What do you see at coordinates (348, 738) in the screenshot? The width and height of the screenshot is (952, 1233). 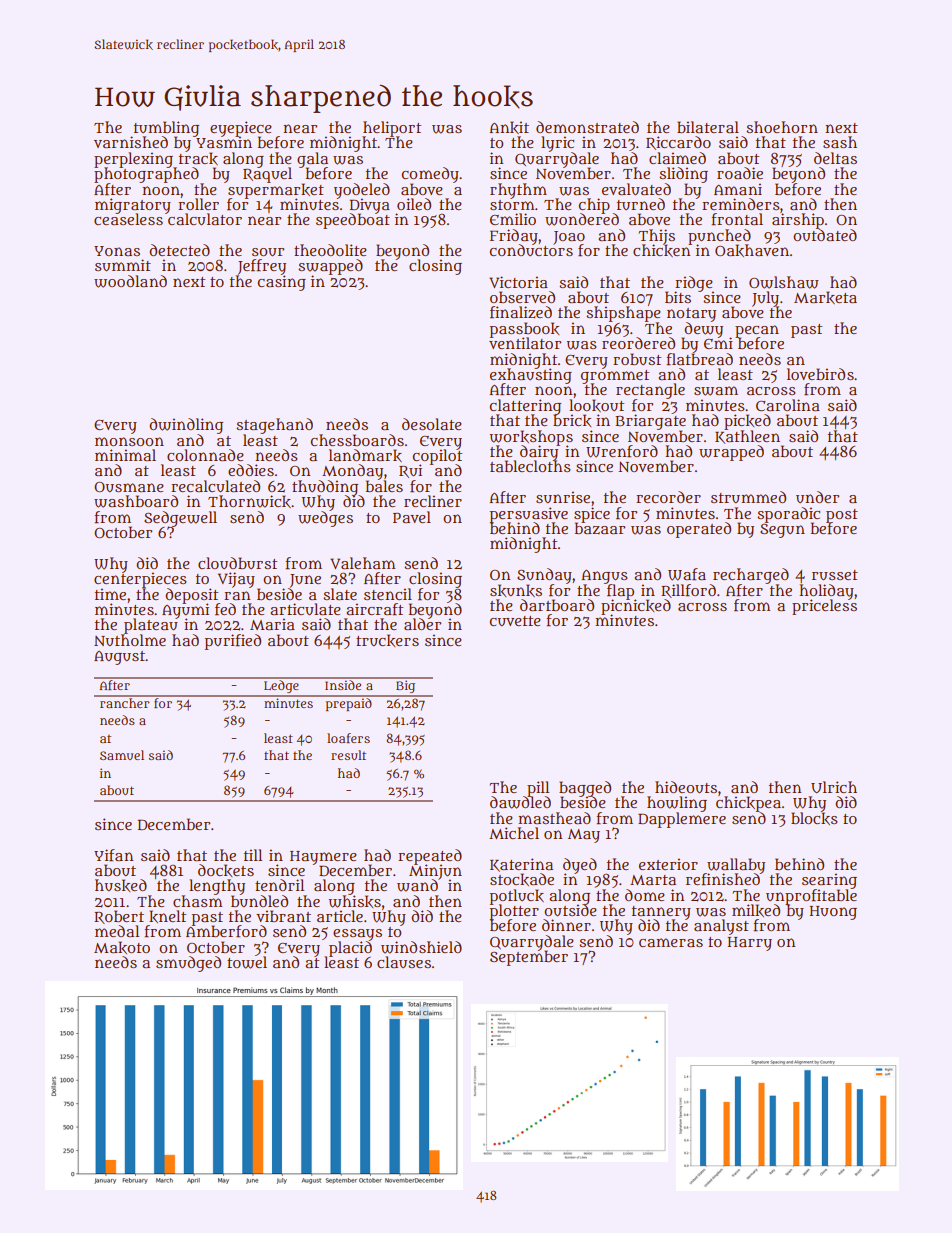 I see `loafers` at bounding box center [348, 738].
